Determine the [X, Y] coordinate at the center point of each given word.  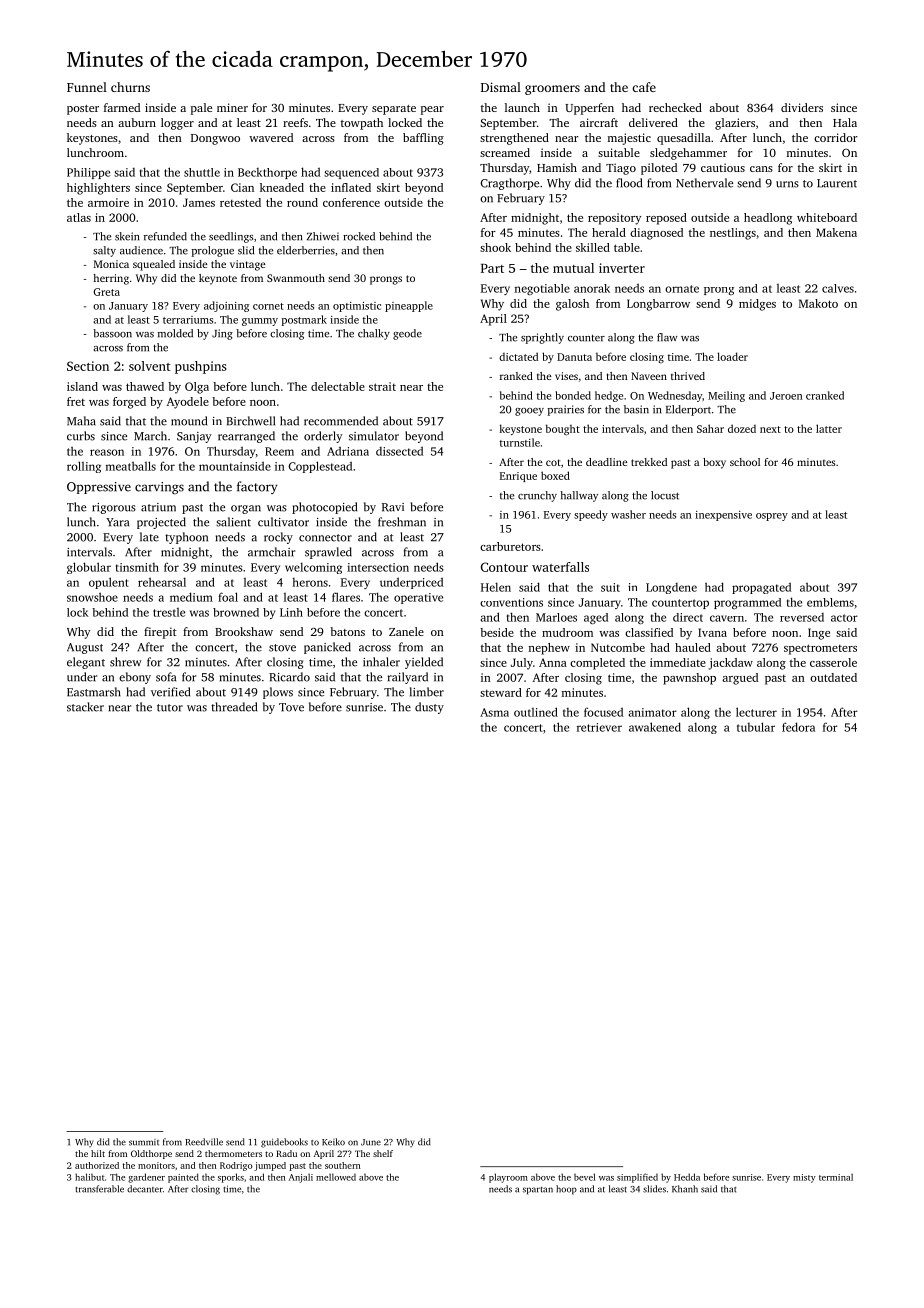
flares [346, 597]
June [371, 1142]
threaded [234, 707]
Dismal [501, 87]
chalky [374, 334]
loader [732, 356]
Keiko [333, 1142]
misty [804, 1178]
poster [83, 110]
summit [144, 1142]
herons [310, 582]
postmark [304, 320]
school [745, 462]
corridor [836, 137]
